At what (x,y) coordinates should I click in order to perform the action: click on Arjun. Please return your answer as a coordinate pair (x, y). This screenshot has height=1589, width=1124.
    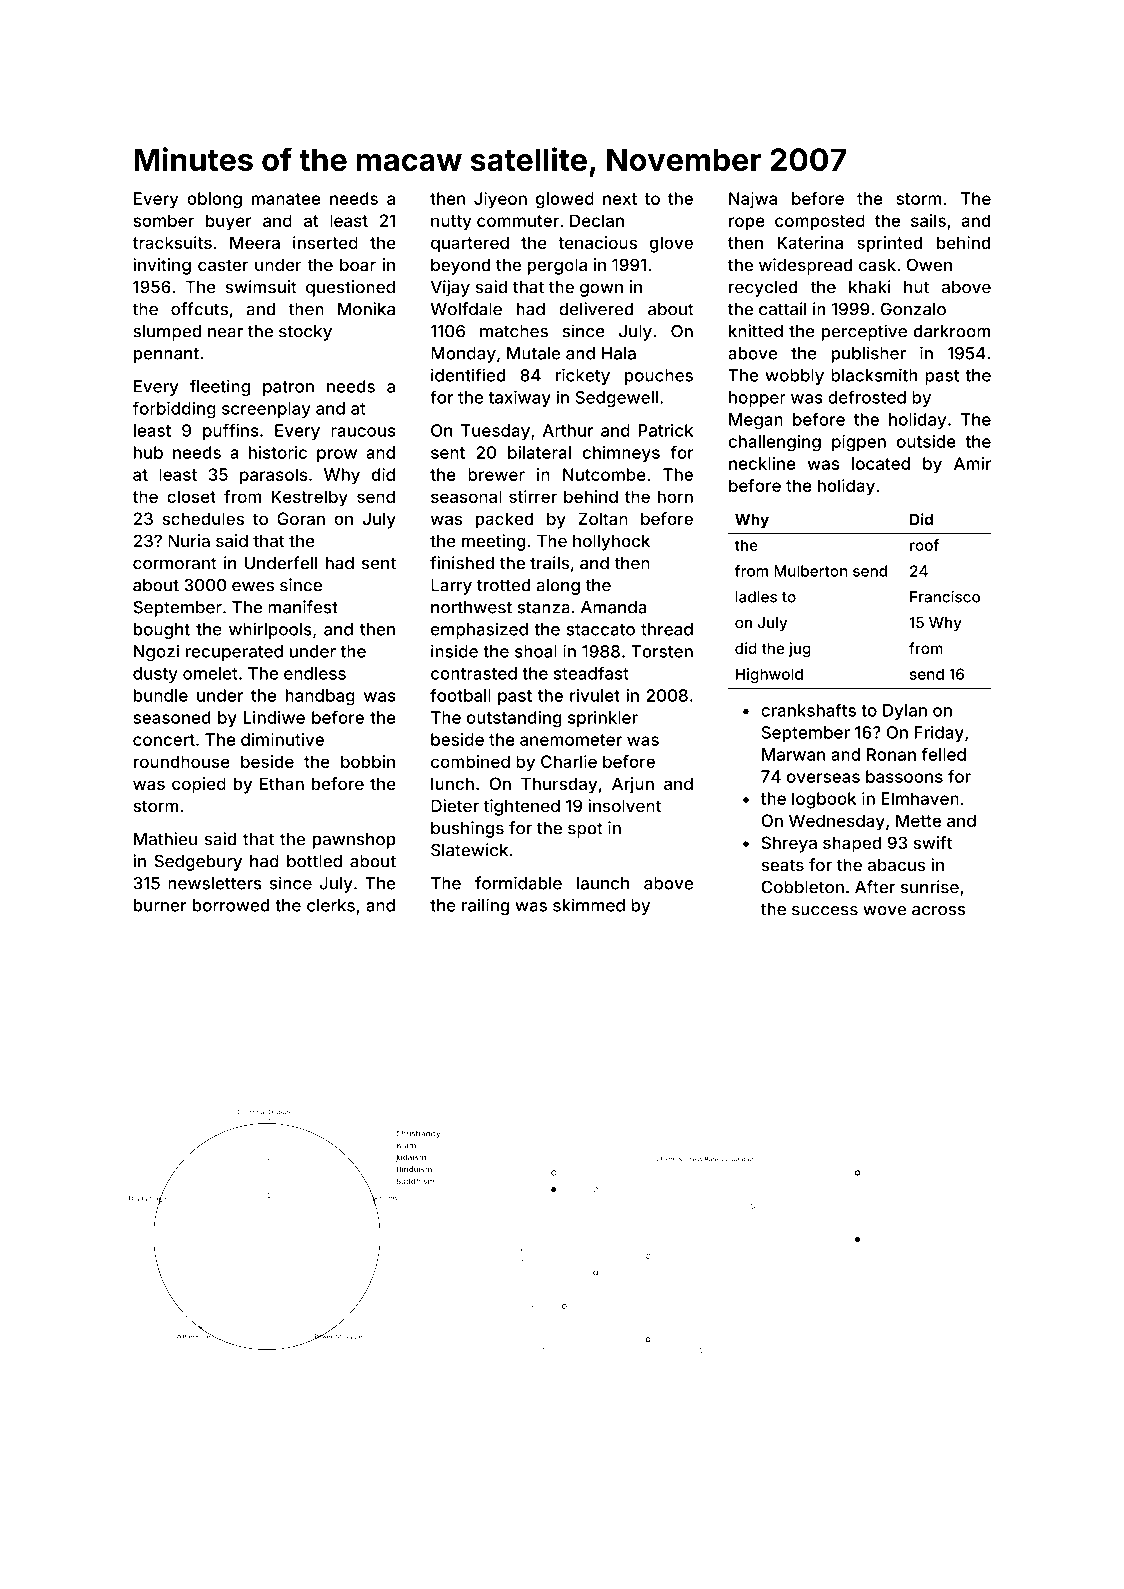
    Looking at the image, I should click on (633, 785).
